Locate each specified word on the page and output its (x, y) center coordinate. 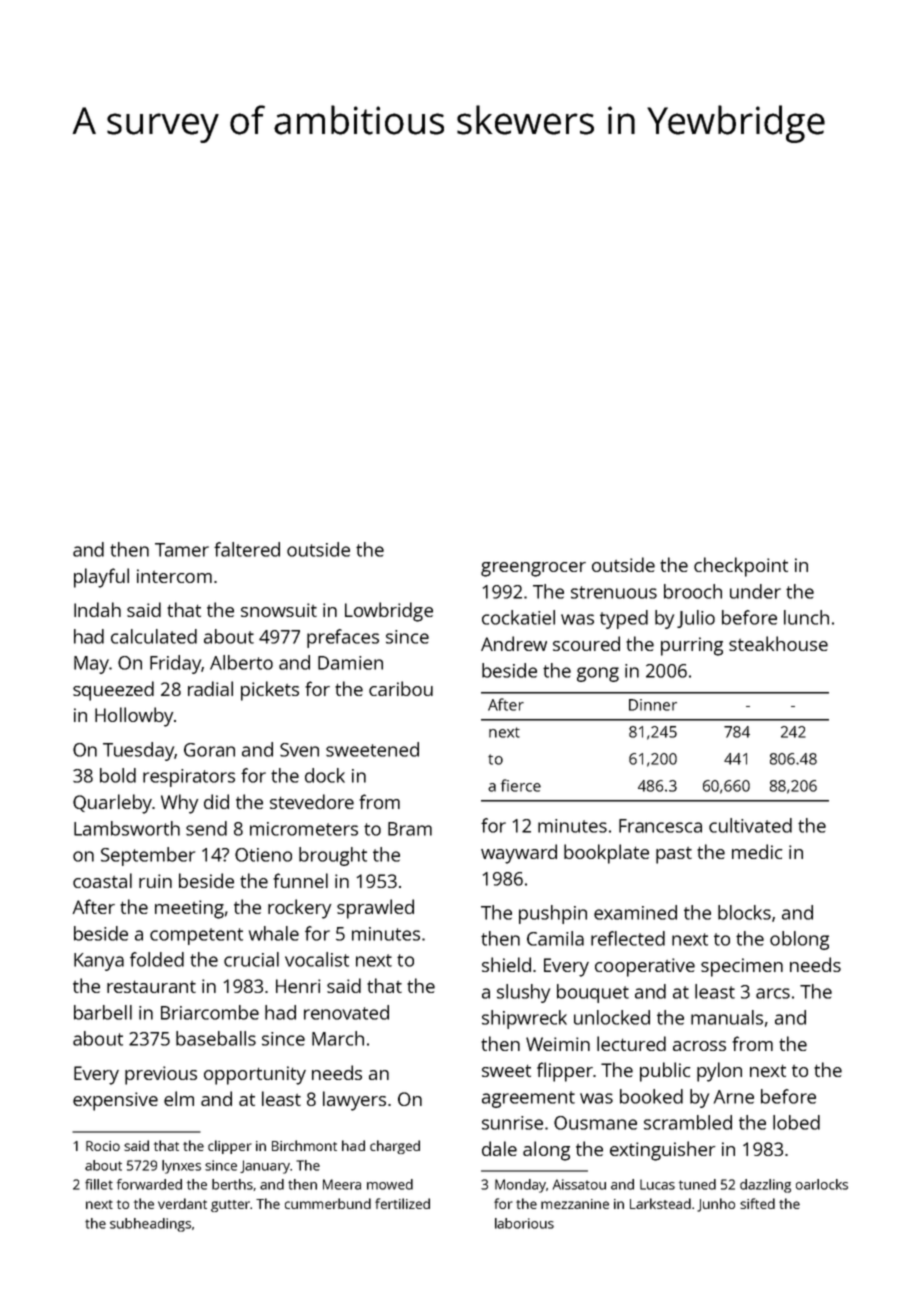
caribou (401, 688)
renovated (346, 1012)
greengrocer (533, 569)
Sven (299, 750)
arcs (773, 993)
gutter (230, 1206)
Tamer (182, 550)
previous (161, 1075)
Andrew (514, 643)
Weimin (558, 1044)
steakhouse (778, 643)
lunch (806, 617)
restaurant (151, 987)
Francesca (660, 826)
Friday (175, 664)
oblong (799, 940)
